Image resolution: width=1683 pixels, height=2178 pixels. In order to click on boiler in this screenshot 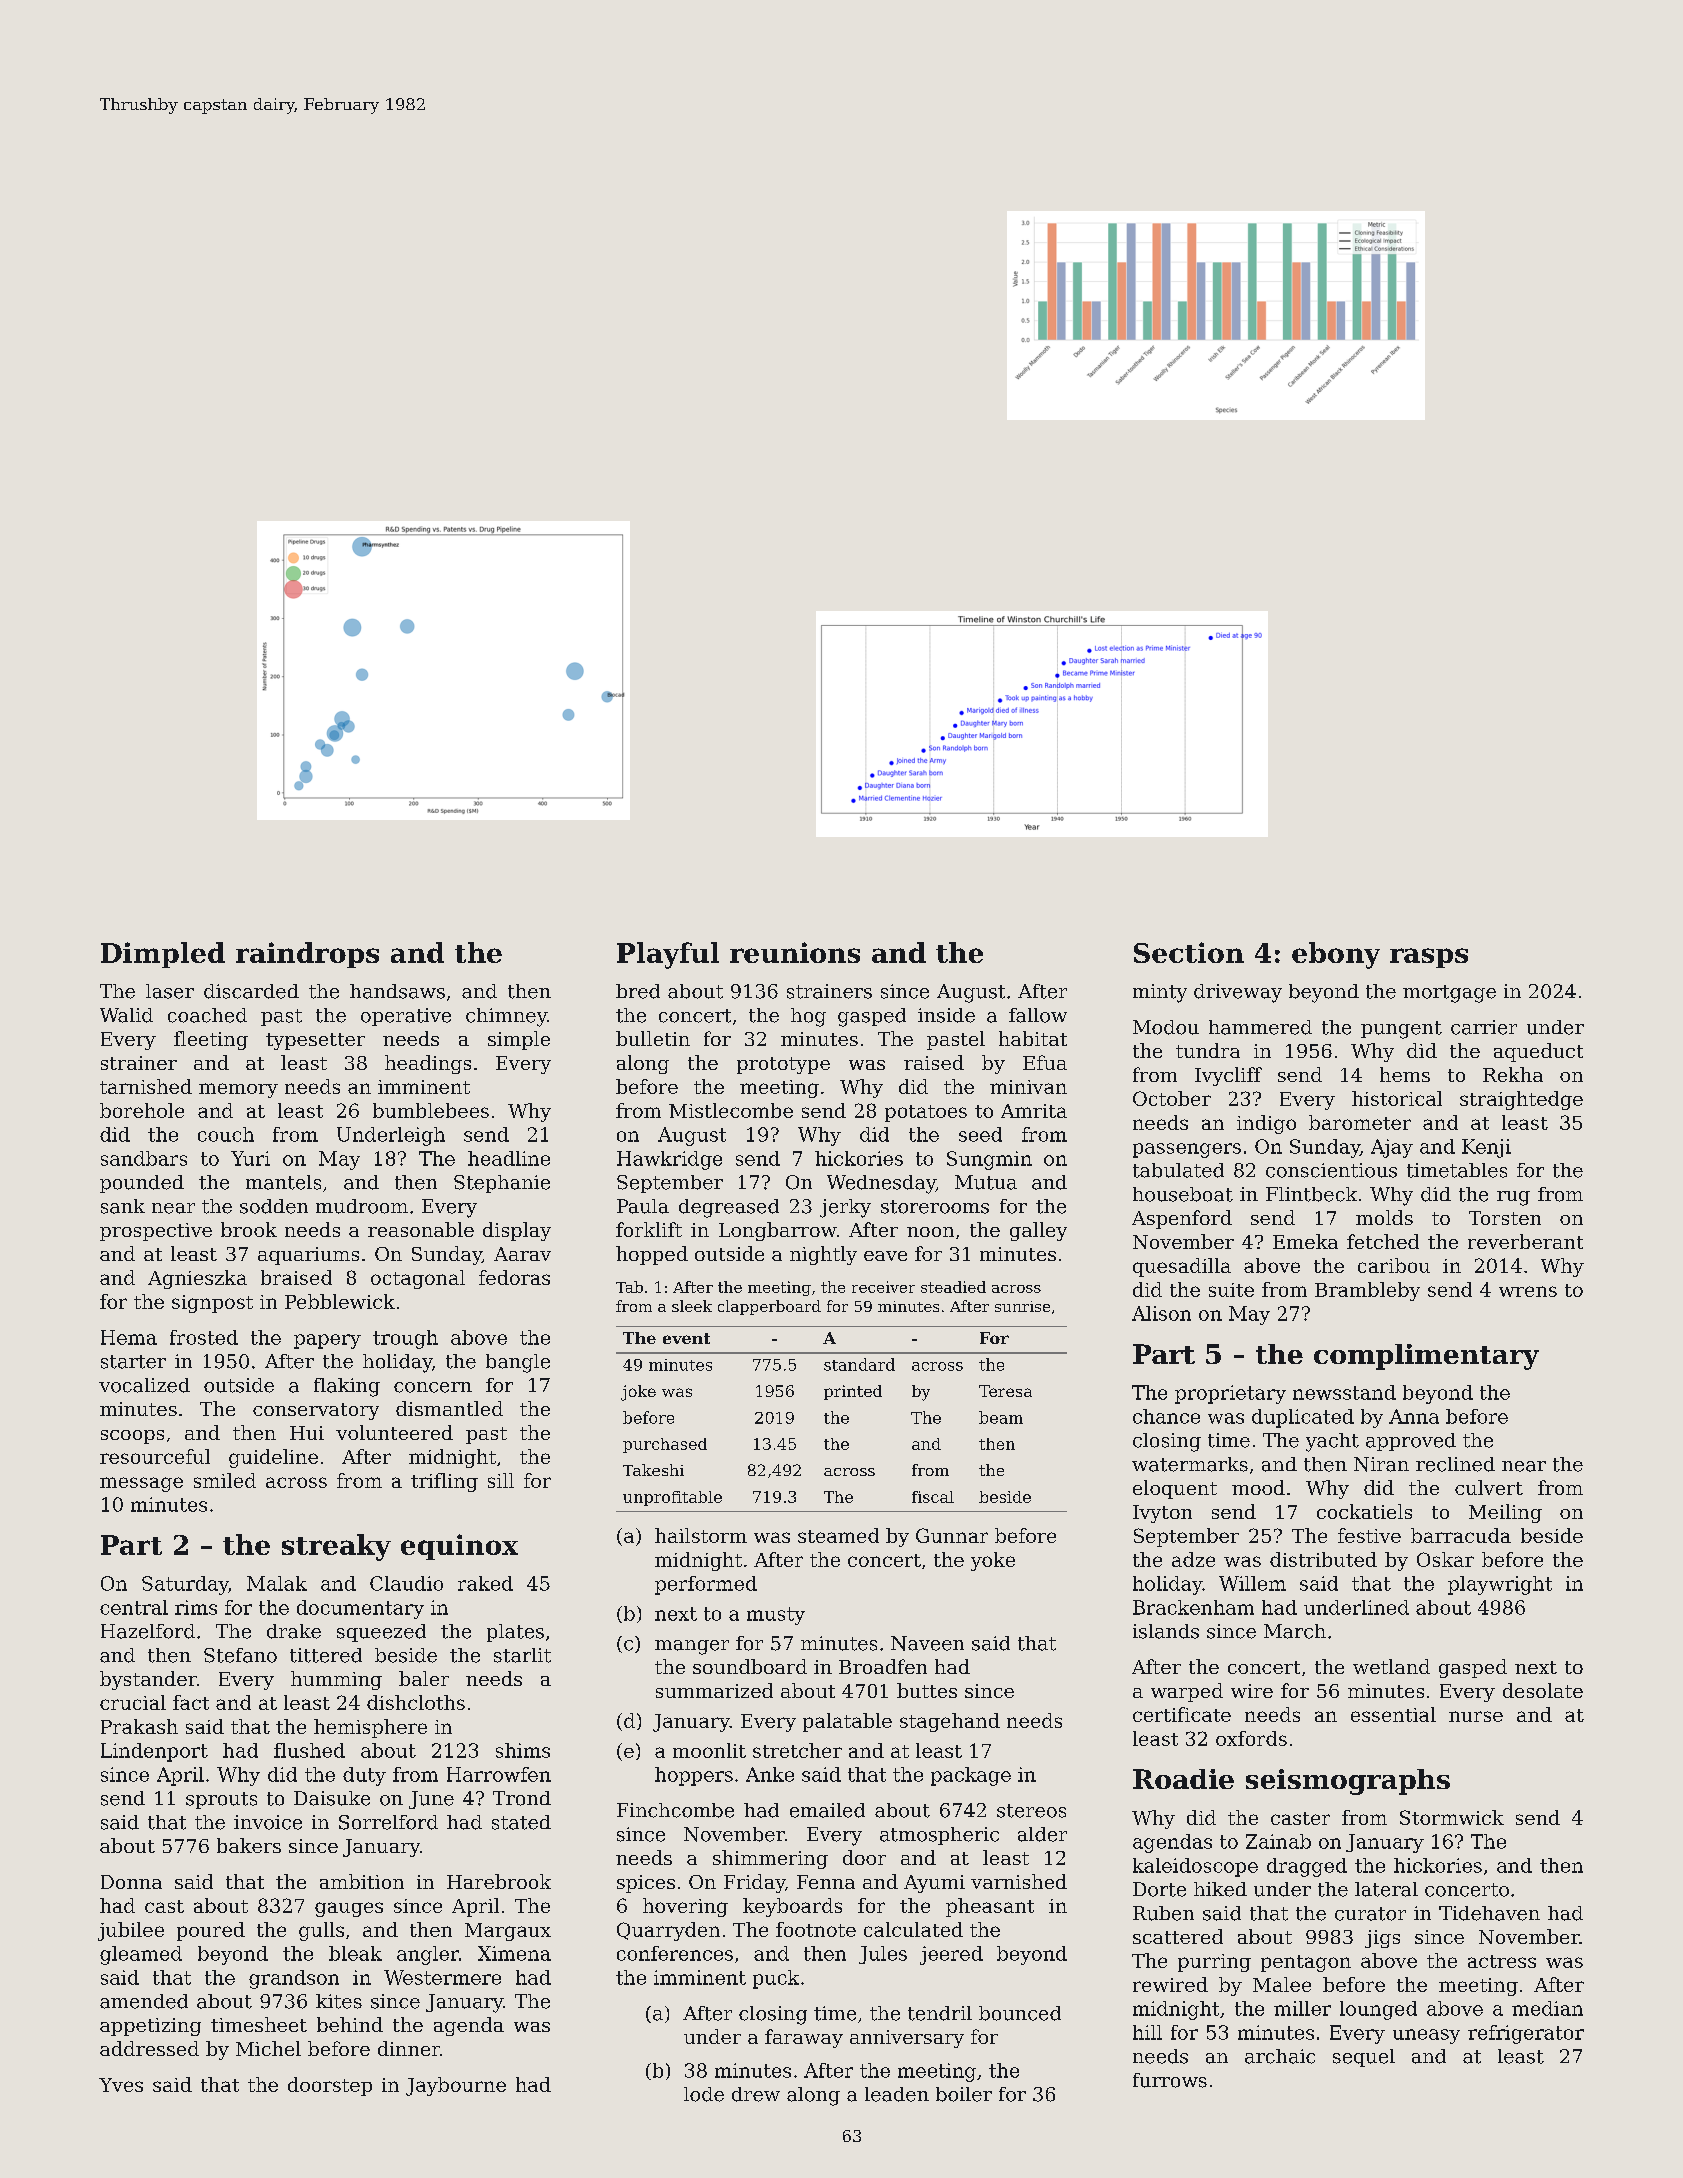, I will do `click(964, 2094)`.
